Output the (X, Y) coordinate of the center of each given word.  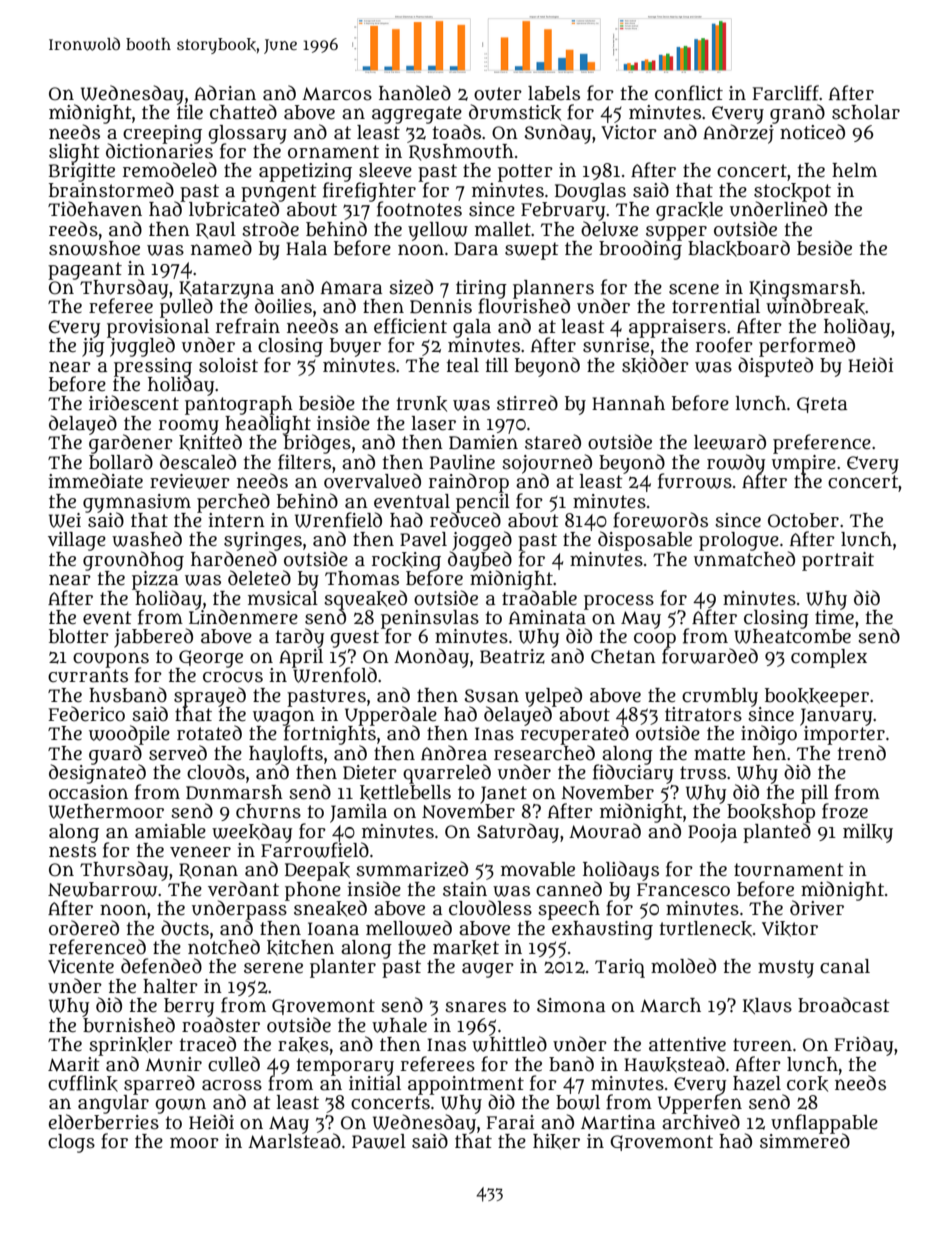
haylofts (286, 755)
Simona (571, 1005)
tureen (762, 1045)
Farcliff (785, 93)
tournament (789, 870)
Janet (503, 795)
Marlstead (294, 1141)
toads (457, 132)
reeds (73, 229)
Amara (351, 288)
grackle (689, 211)
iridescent (134, 403)
